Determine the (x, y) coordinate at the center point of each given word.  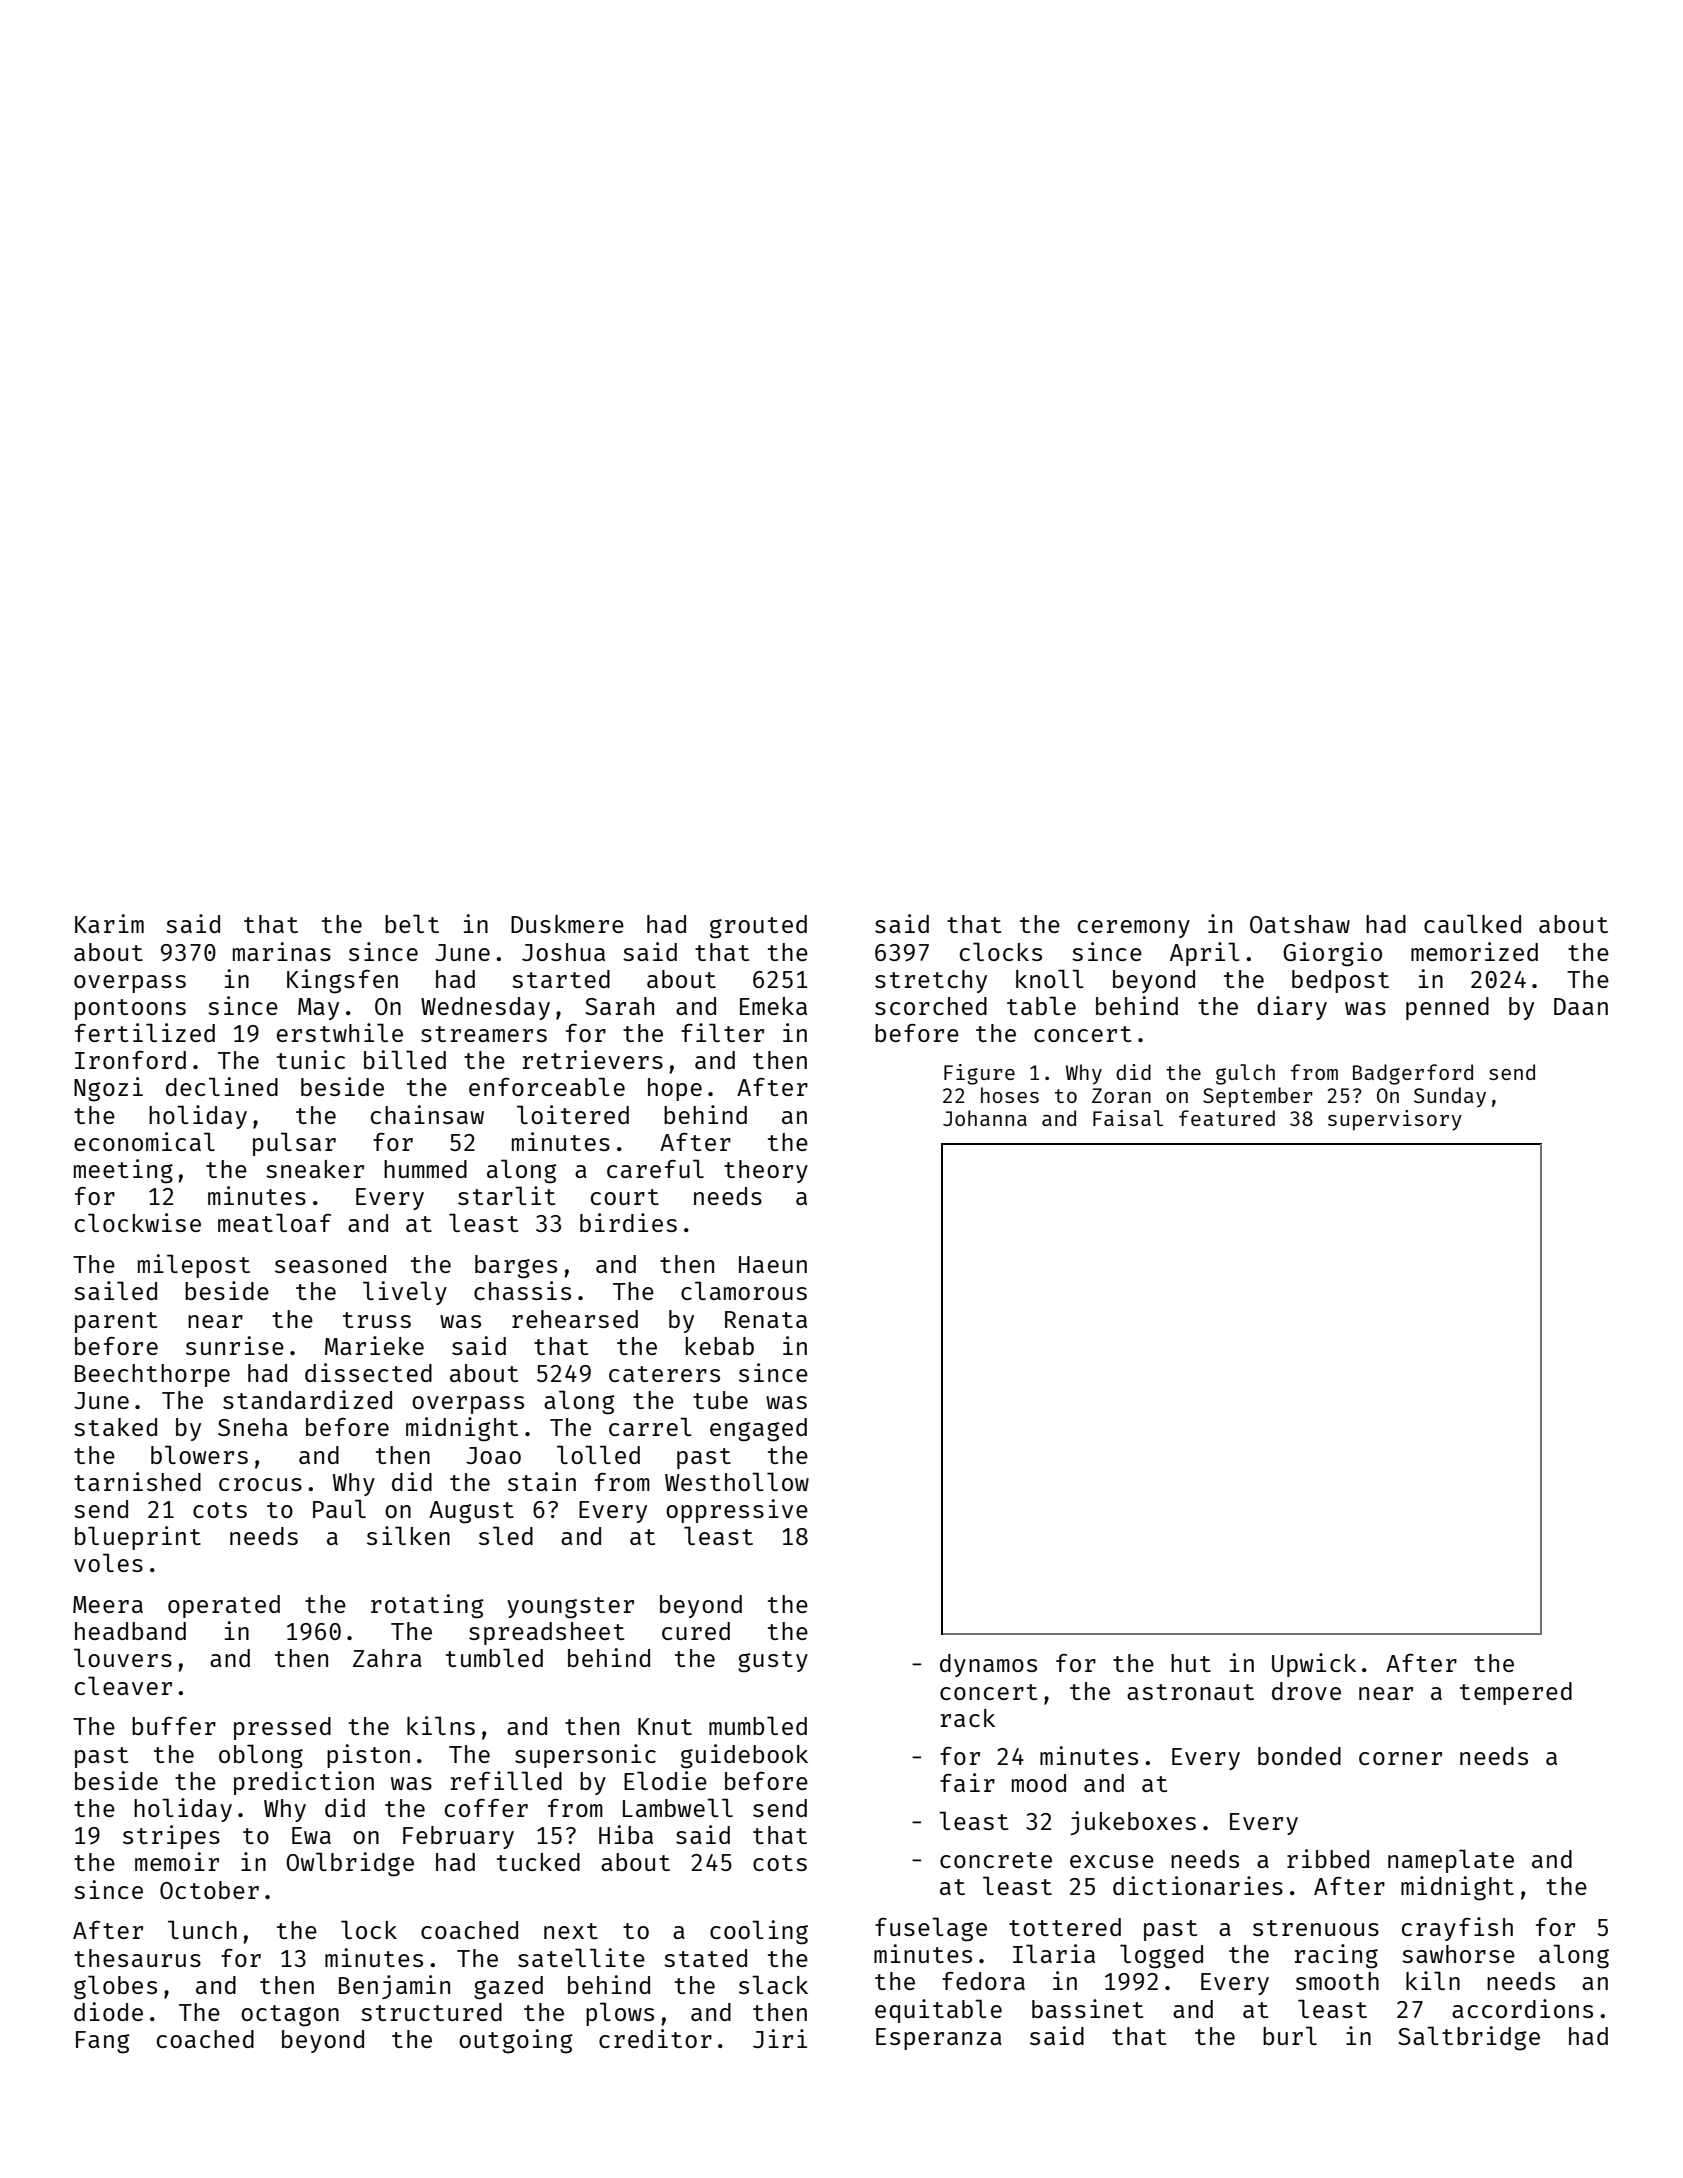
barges (516, 1267)
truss (377, 1320)
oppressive (737, 1511)
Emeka (773, 1006)
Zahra (387, 1658)
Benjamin (394, 1987)
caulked (1472, 923)
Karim (109, 923)
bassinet (1087, 2008)
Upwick (1314, 1665)
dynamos (988, 1665)
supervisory (1395, 1120)
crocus (260, 1484)
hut (1191, 1663)
